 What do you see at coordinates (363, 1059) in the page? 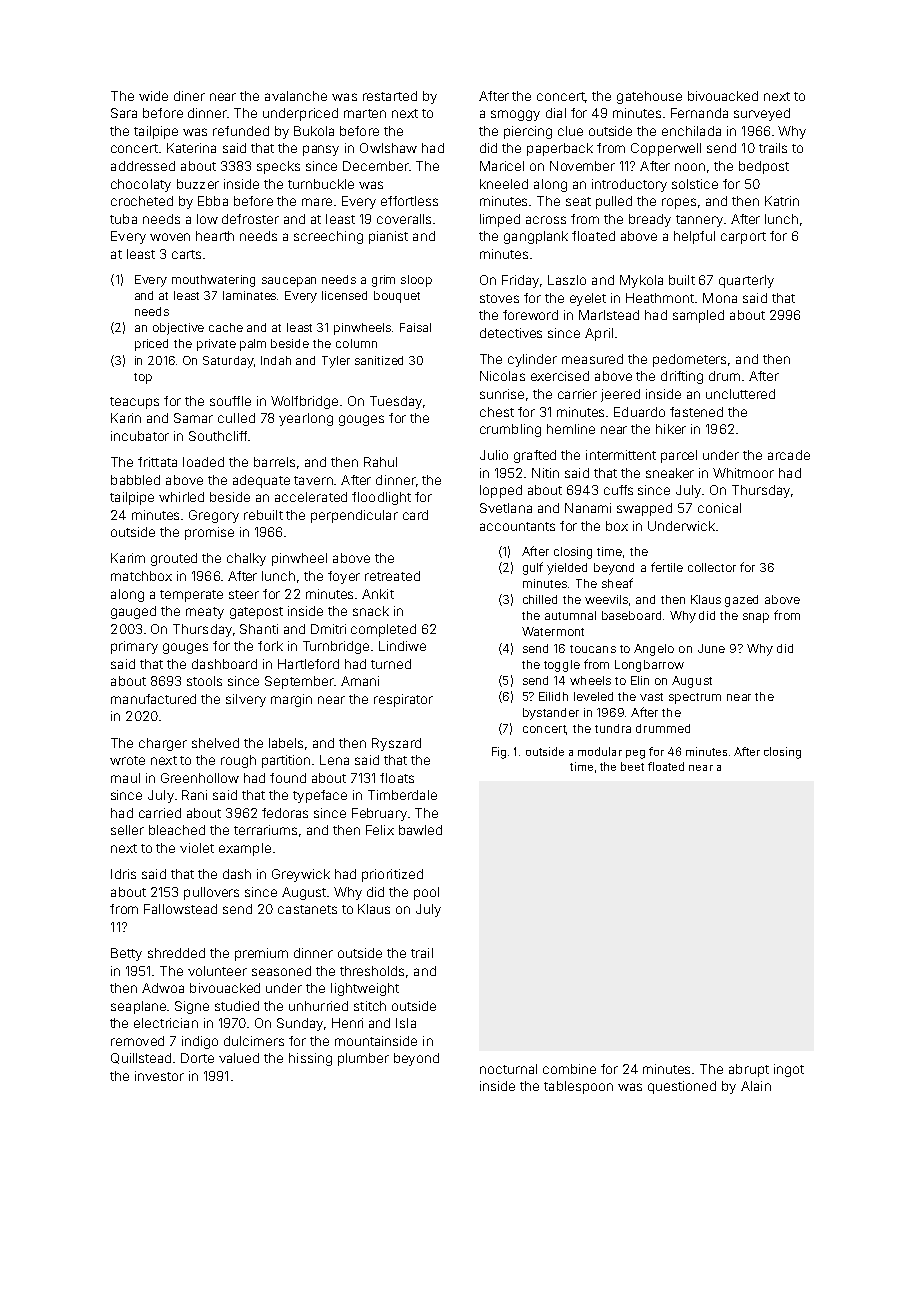
I see `plumber` at bounding box center [363, 1059].
